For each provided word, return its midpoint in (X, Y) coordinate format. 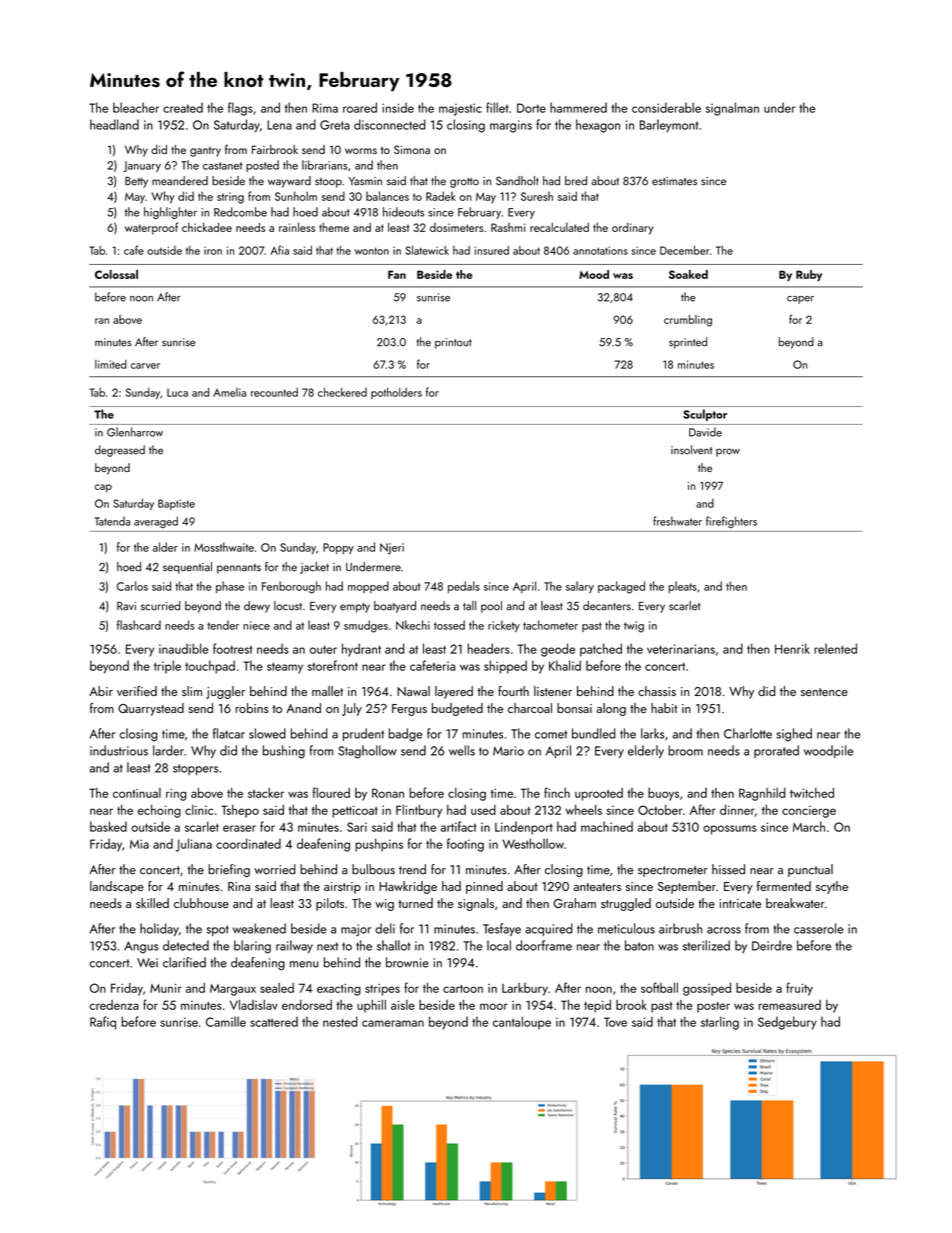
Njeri (392, 548)
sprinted (688, 343)
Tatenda (112, 521)
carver (145, 366)
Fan (397, 274)
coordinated (248, 843)
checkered (342, 392)
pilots (330, 904)
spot (218, 930)
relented (835, 648)
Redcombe (240, 212)
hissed (728, 869)
